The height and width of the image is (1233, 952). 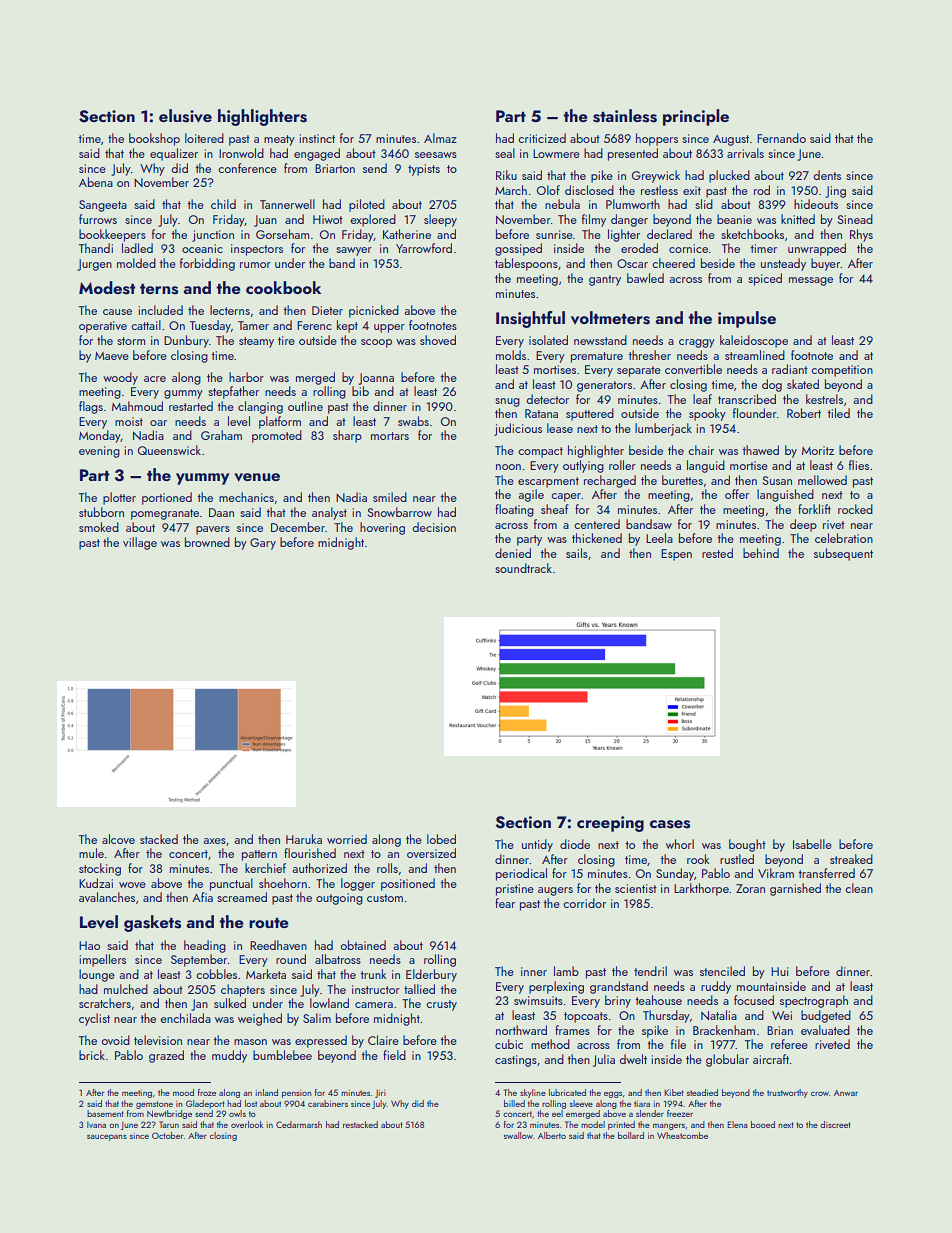 What do you see at coordinates (118, 839) in the image?
I see `alcove` at bounding box center [118, 839].
